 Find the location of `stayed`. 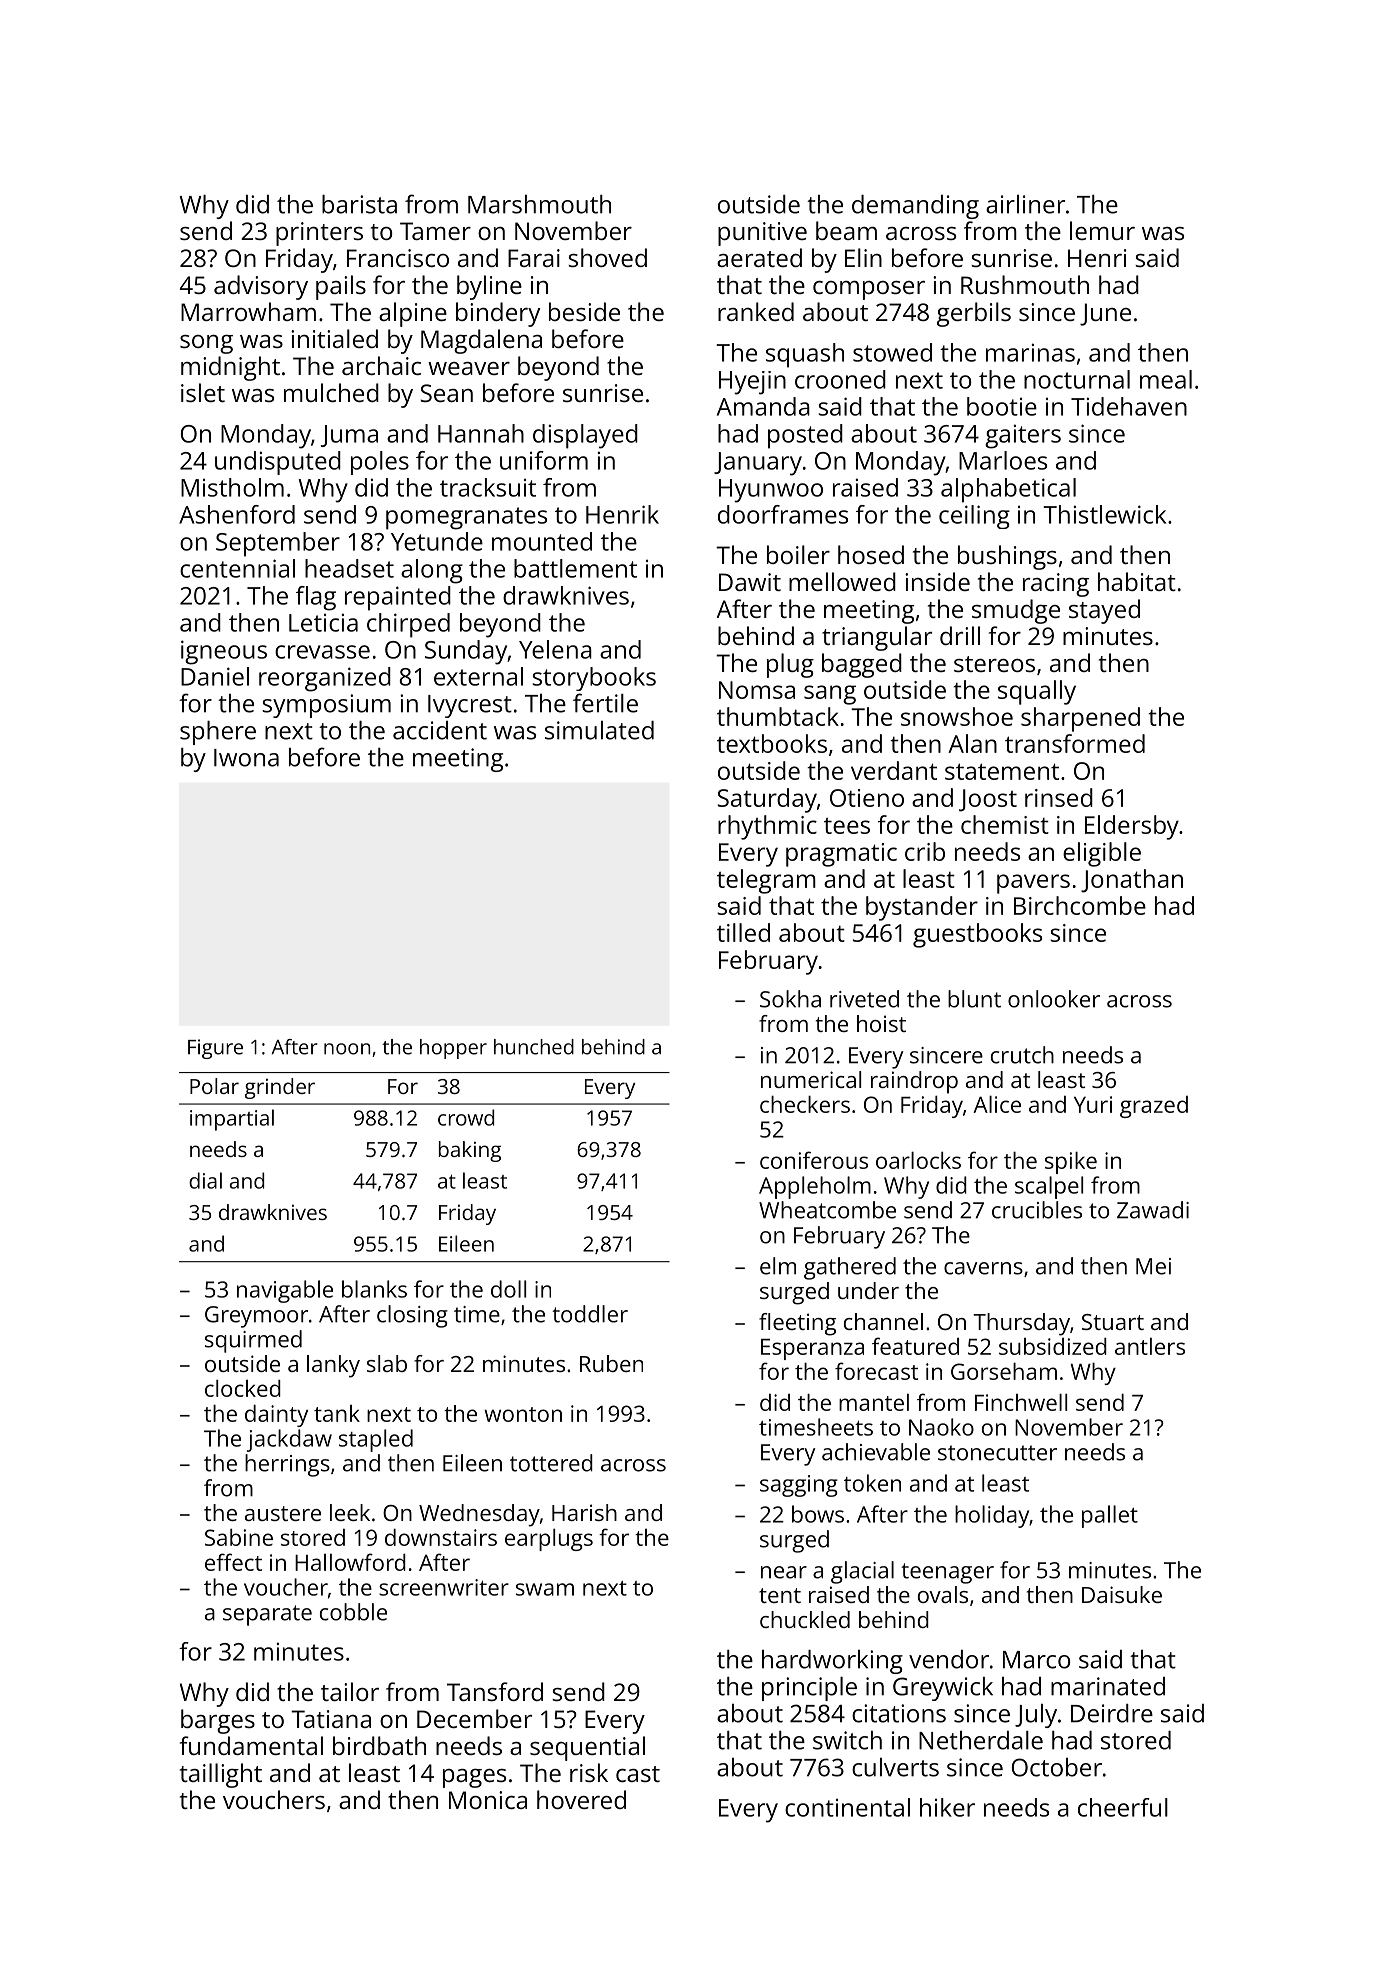

stayed is located at coordinates (1104, 611).
